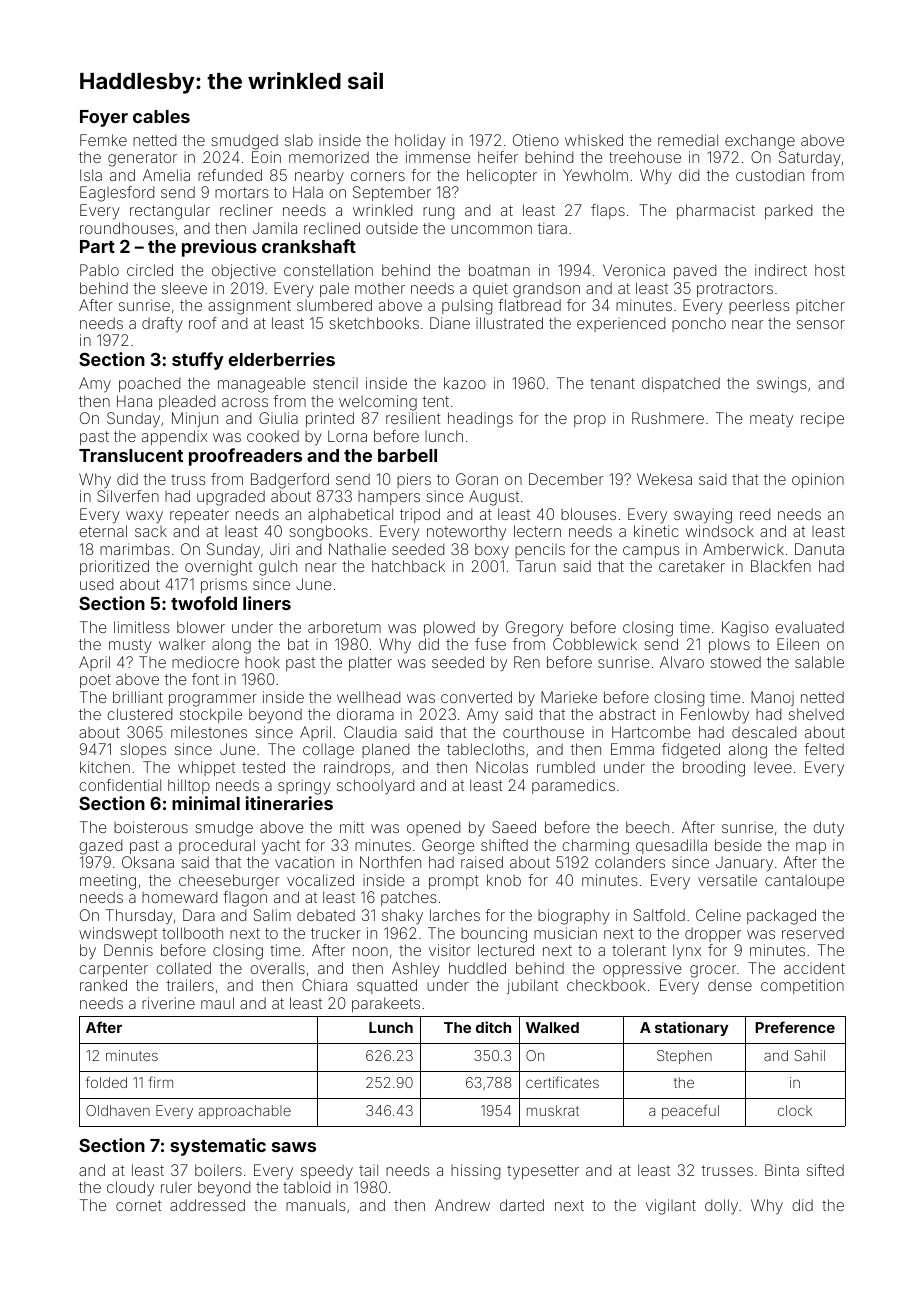  What do you see at coordinates (352, 827) in the screenshot?
I see `mitt` at bounding box center [352, 827].
